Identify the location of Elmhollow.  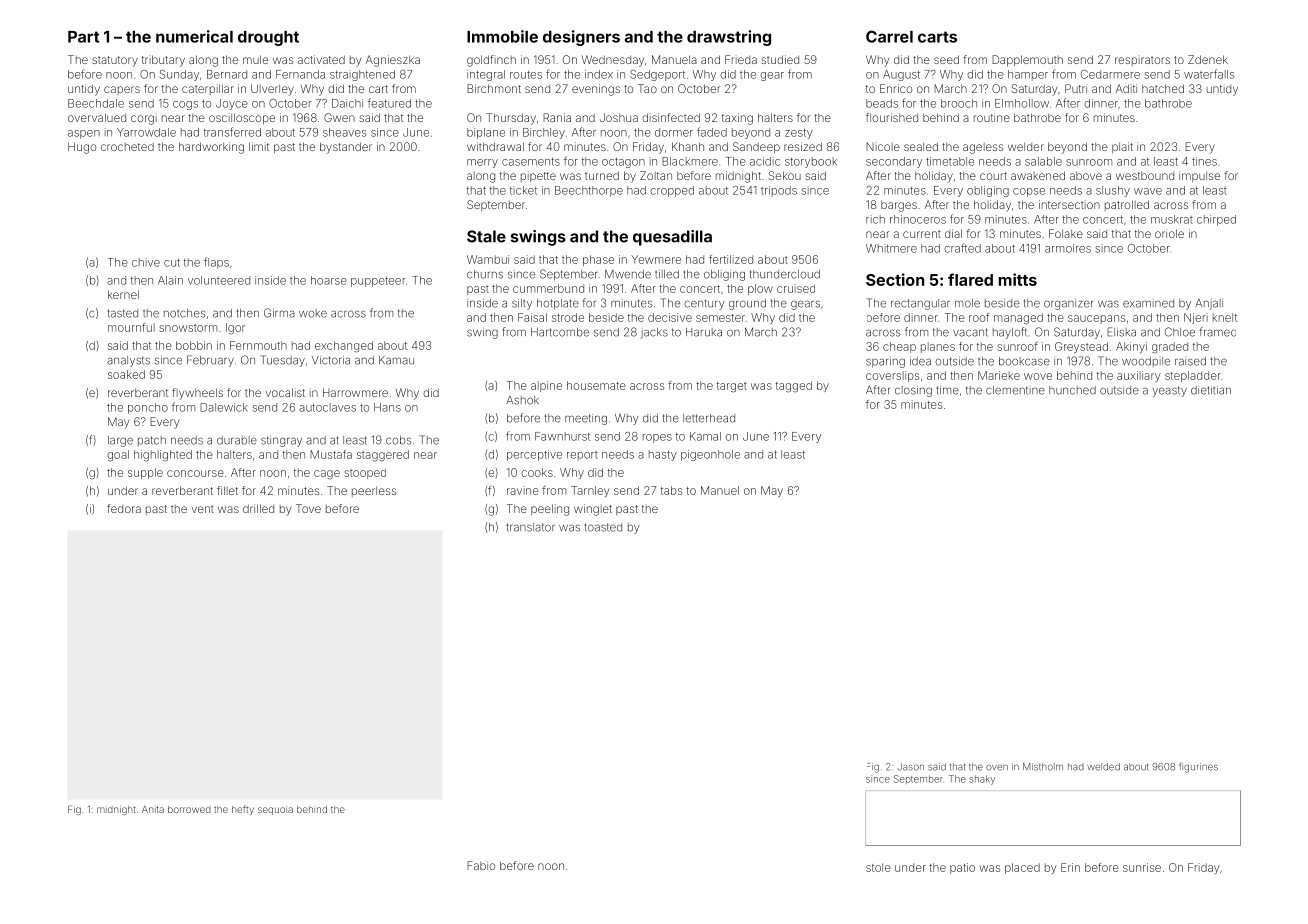
(1022, 103).
